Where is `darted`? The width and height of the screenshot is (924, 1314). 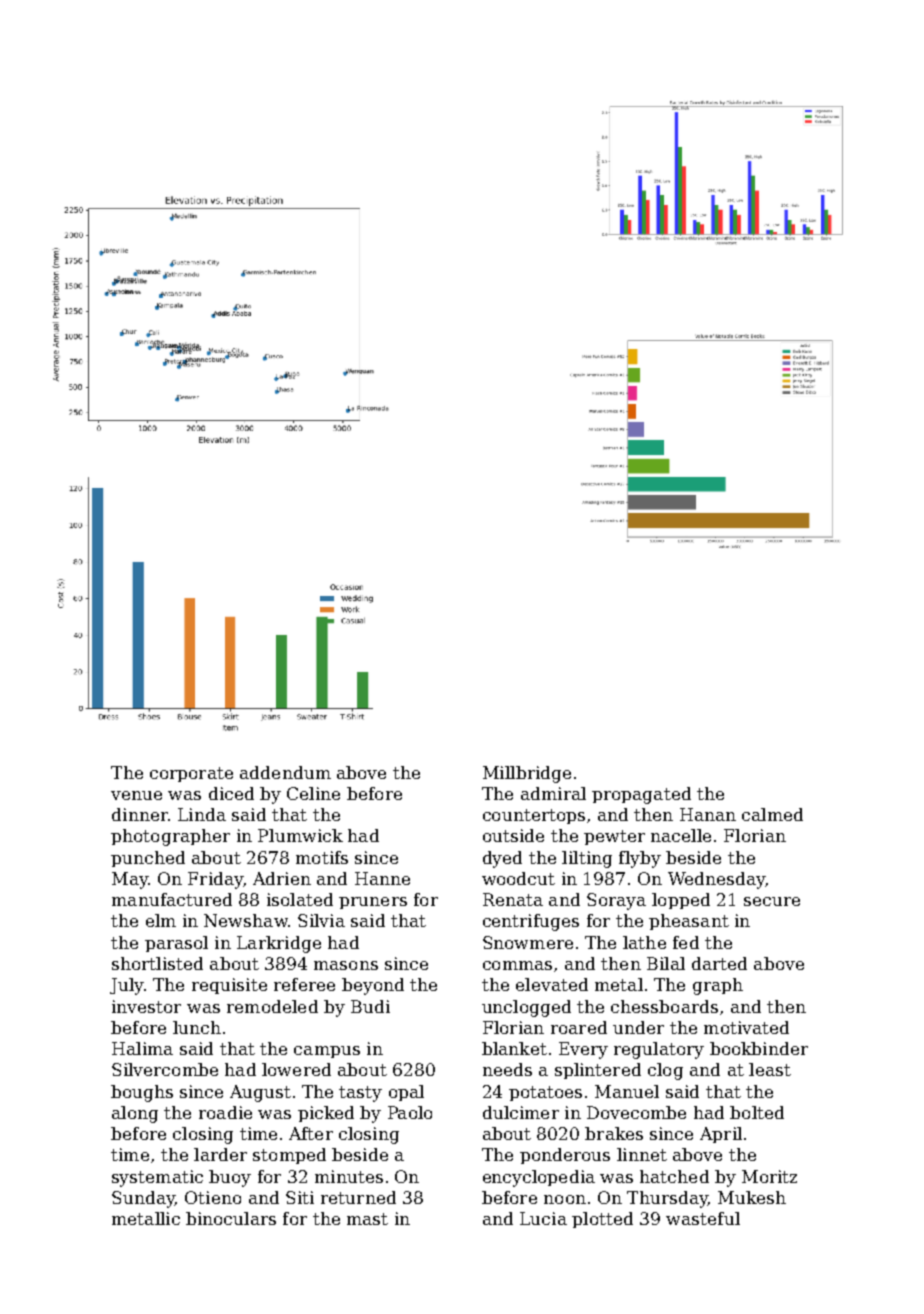 darted is located at coordinates (719, 963).
